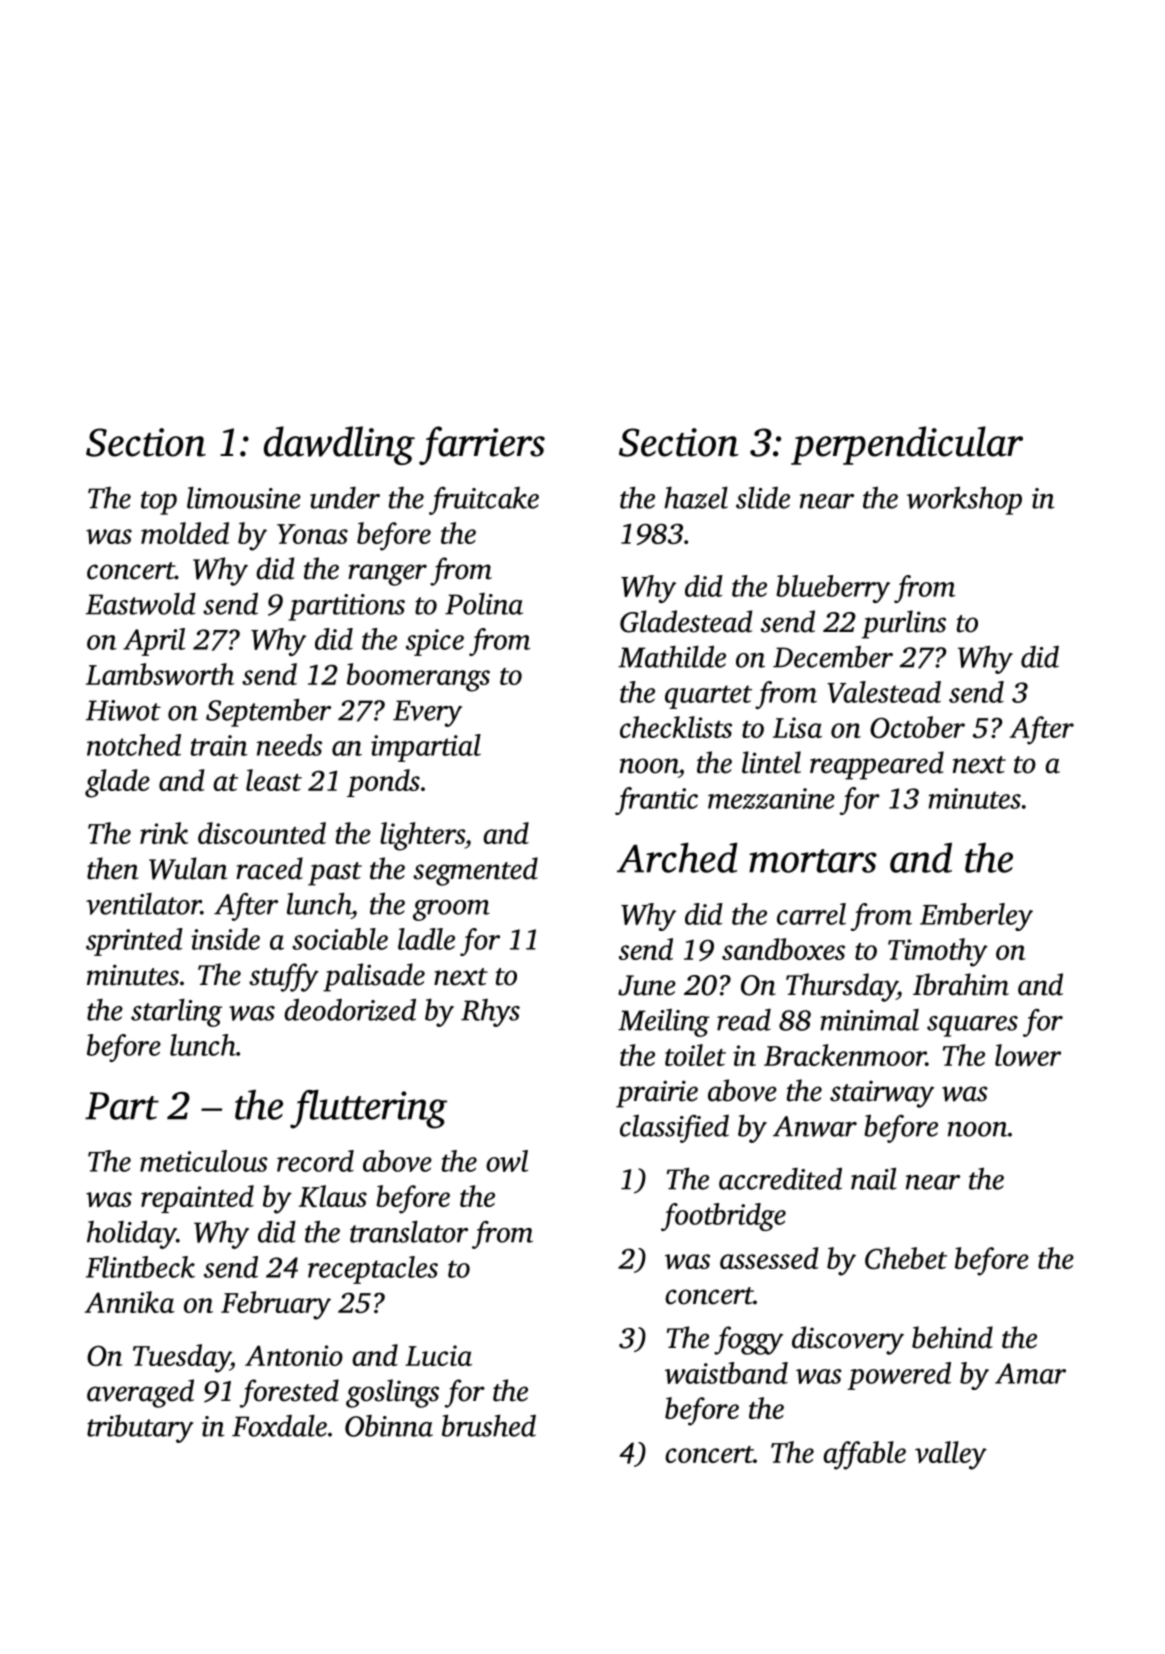 This screenshot has width=1165, height=1654. I want to click on tributary, so click(140, 1429).
